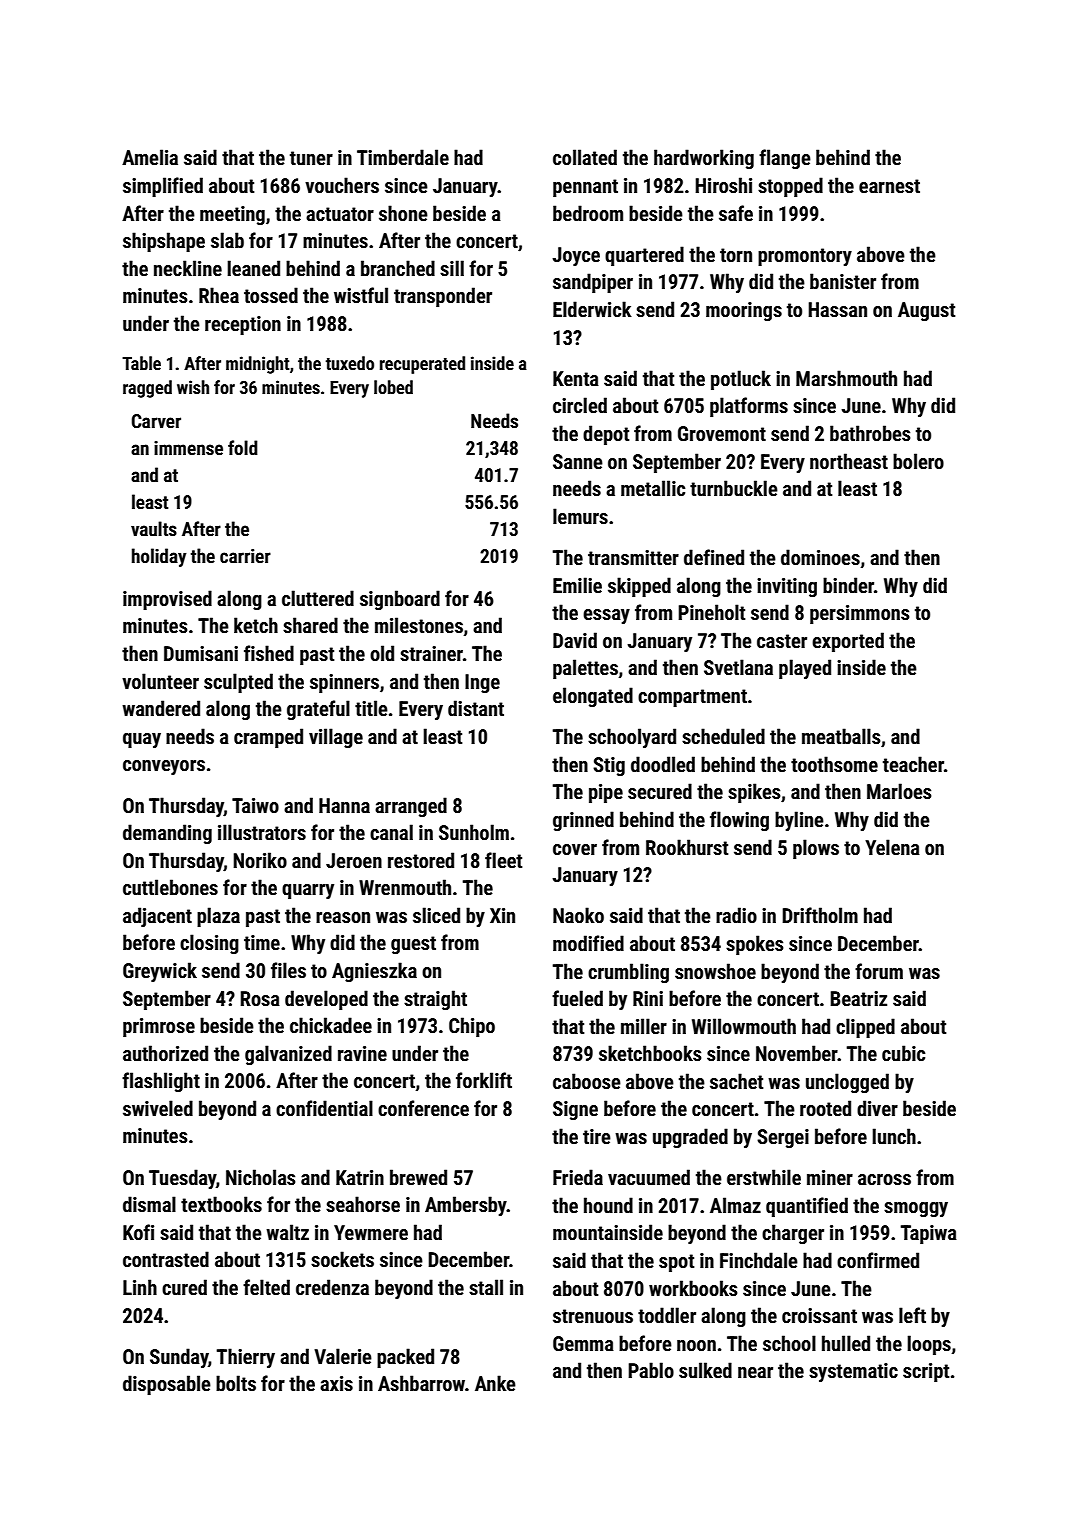 The image size is (1080, 1528). I want to click on northeast, so click(849, 461).
